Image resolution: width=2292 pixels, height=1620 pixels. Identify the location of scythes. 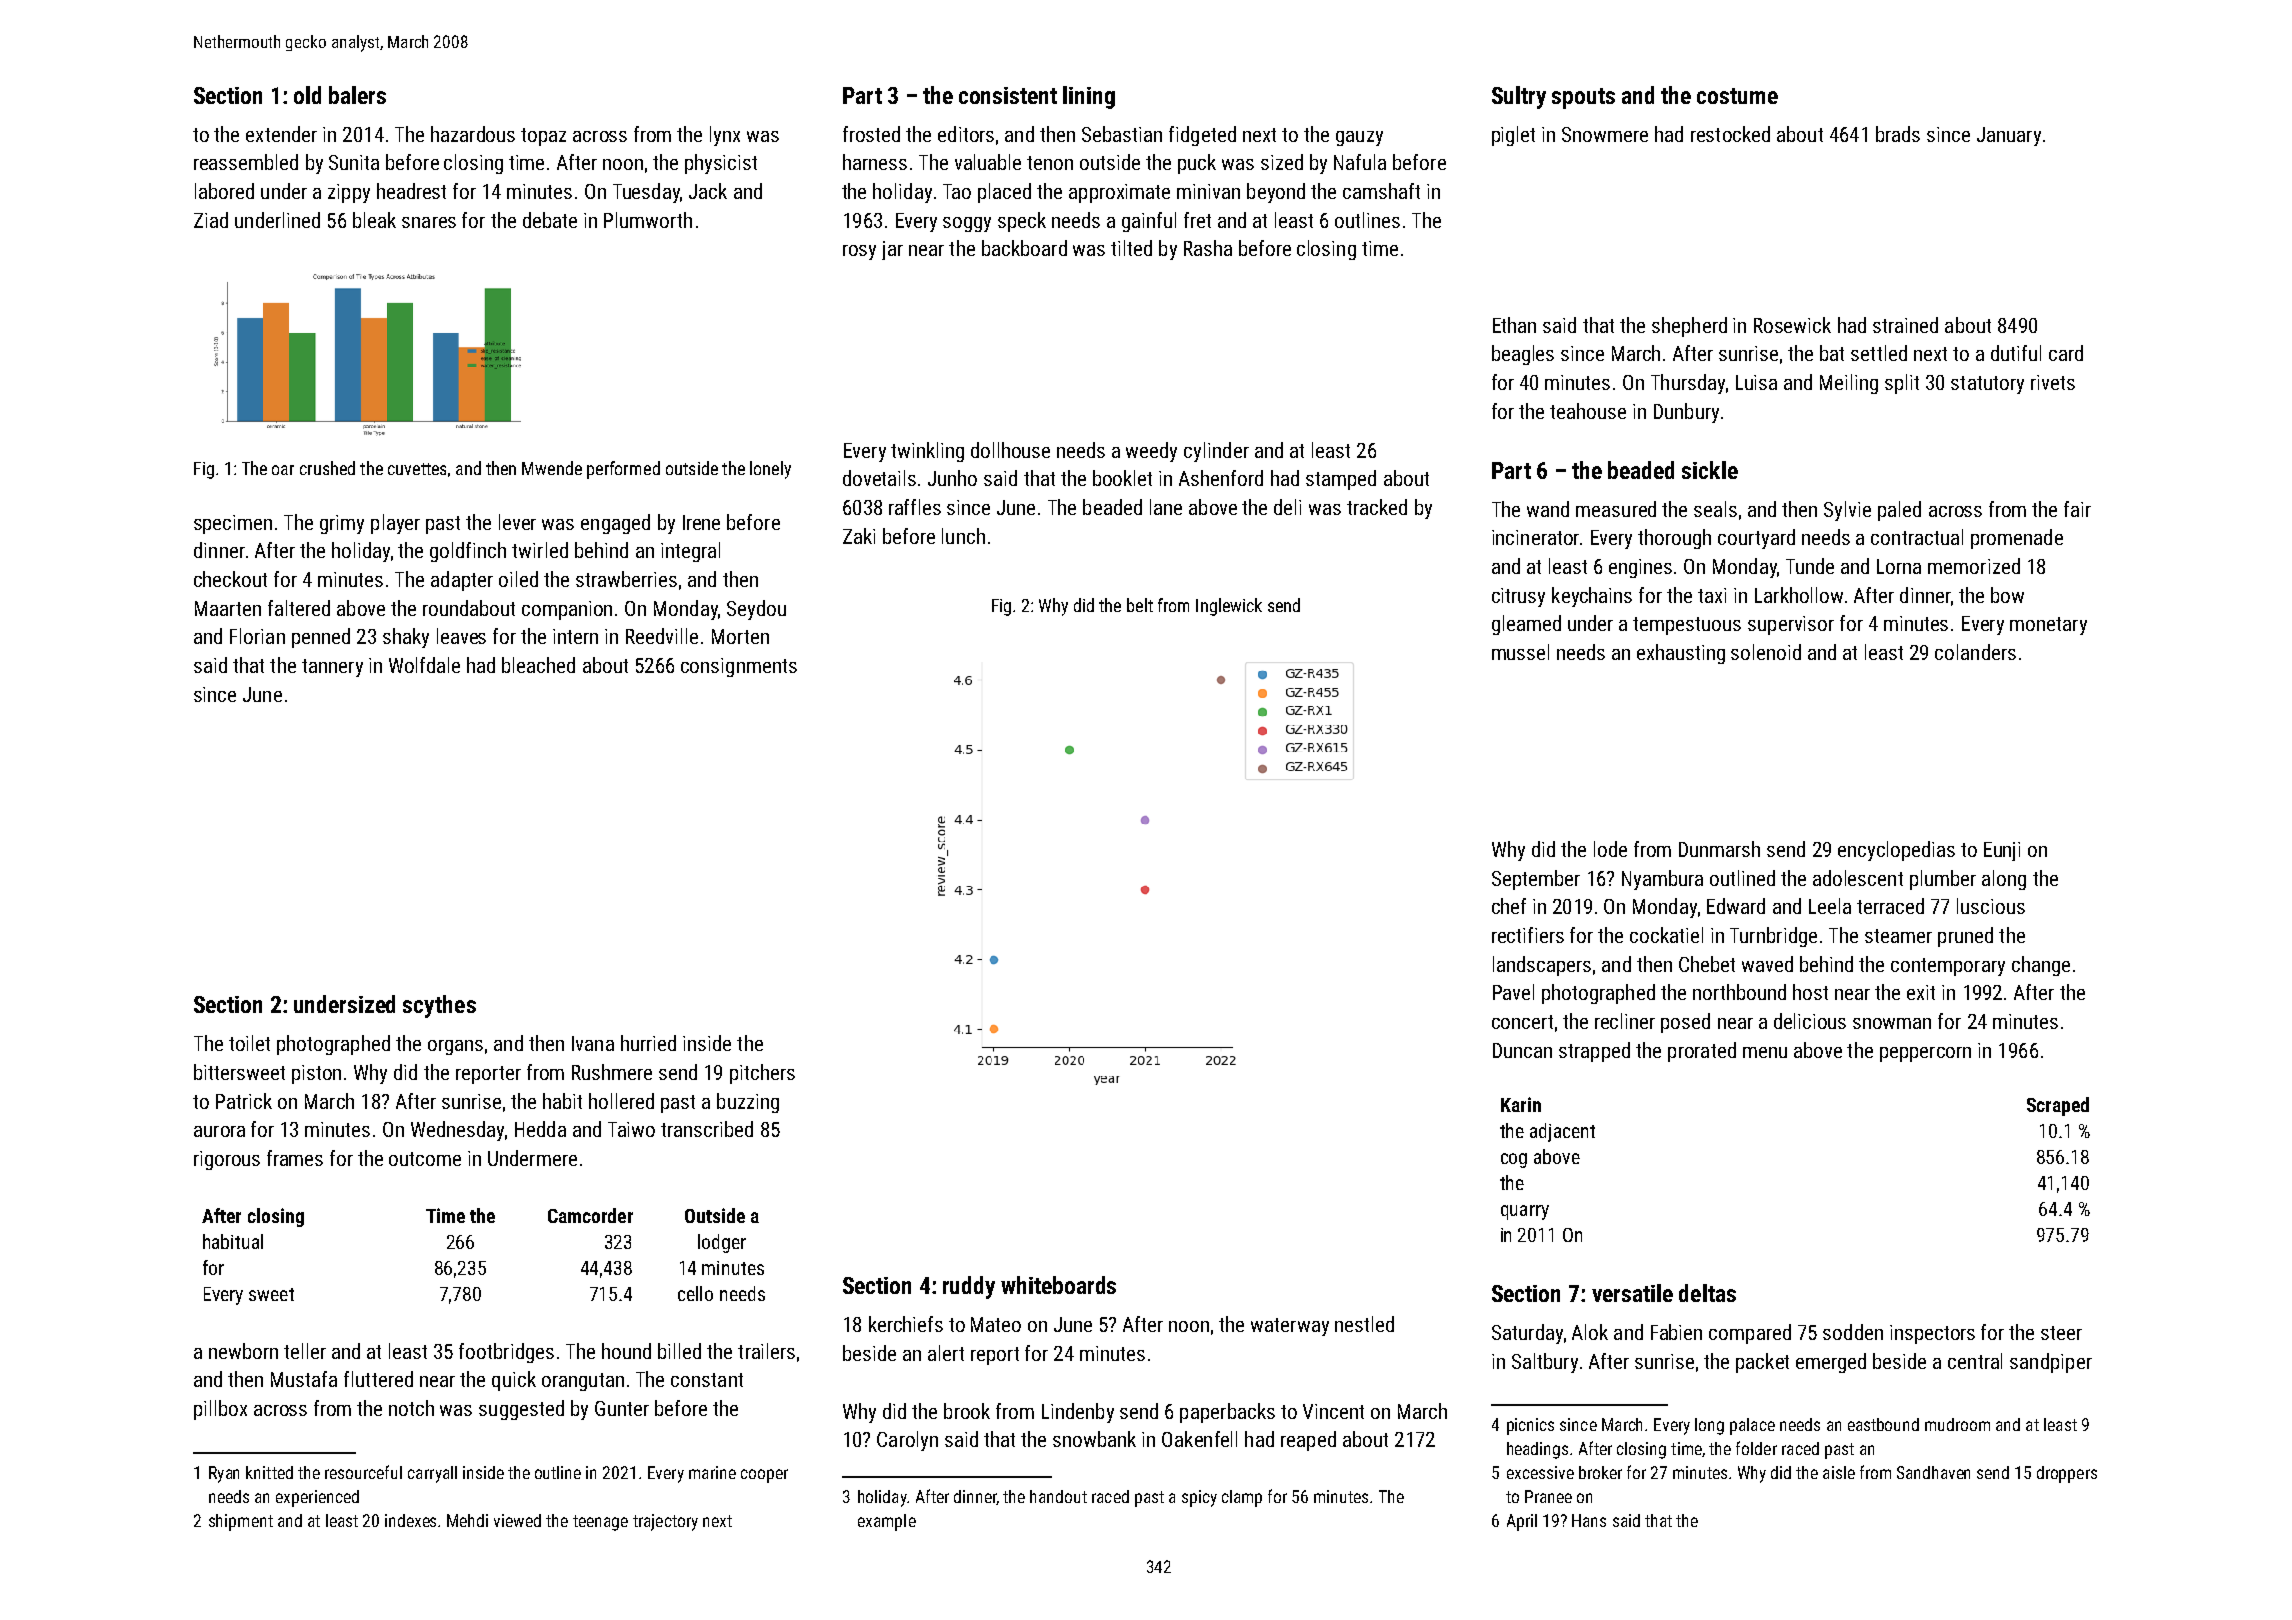
(439, 1006).
